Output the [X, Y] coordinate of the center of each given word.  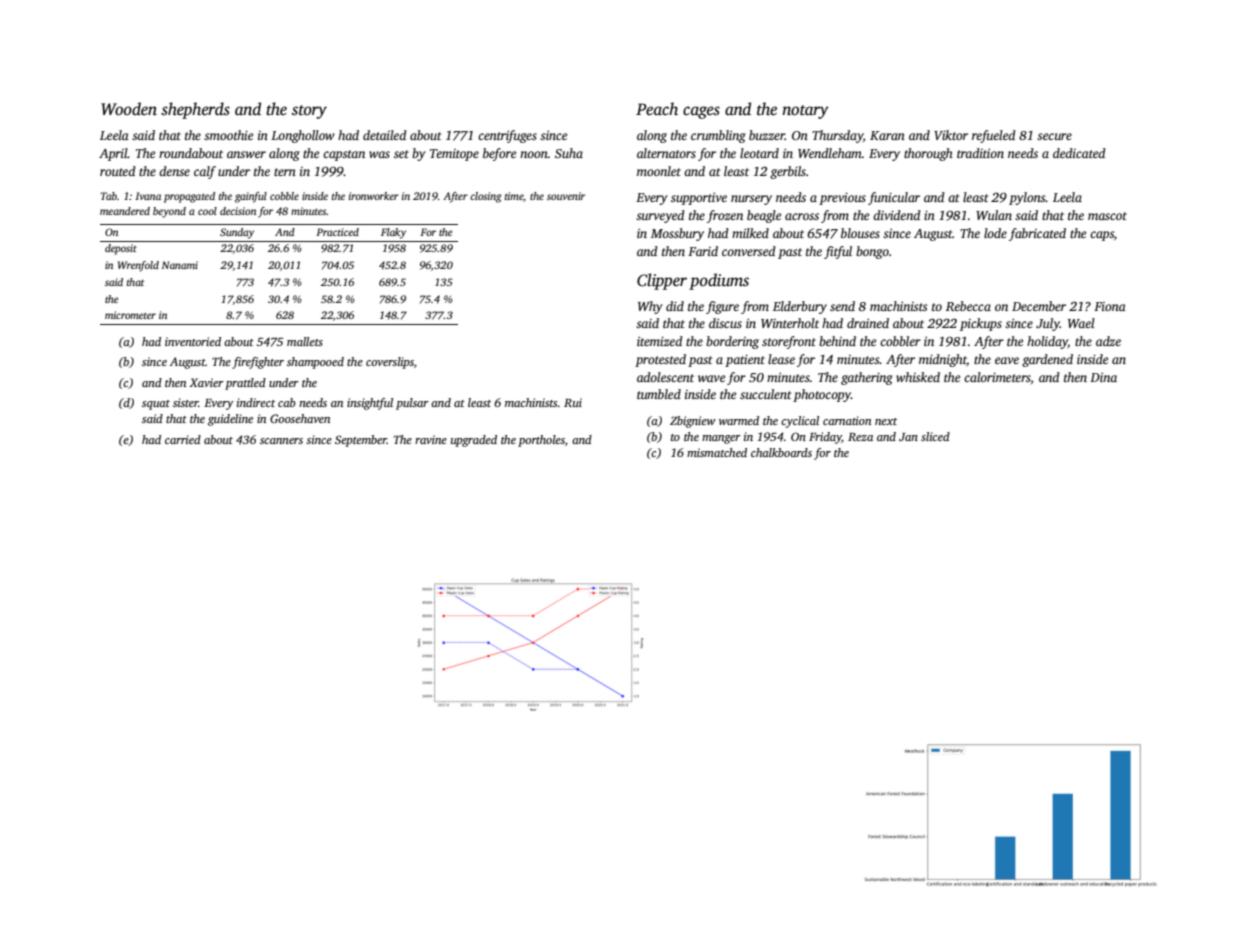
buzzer [767, 135]
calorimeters [997, 377]
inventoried [193, 341]
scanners [281, 441]
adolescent [665, 377]
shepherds [195, 110]
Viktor [951, 135]
